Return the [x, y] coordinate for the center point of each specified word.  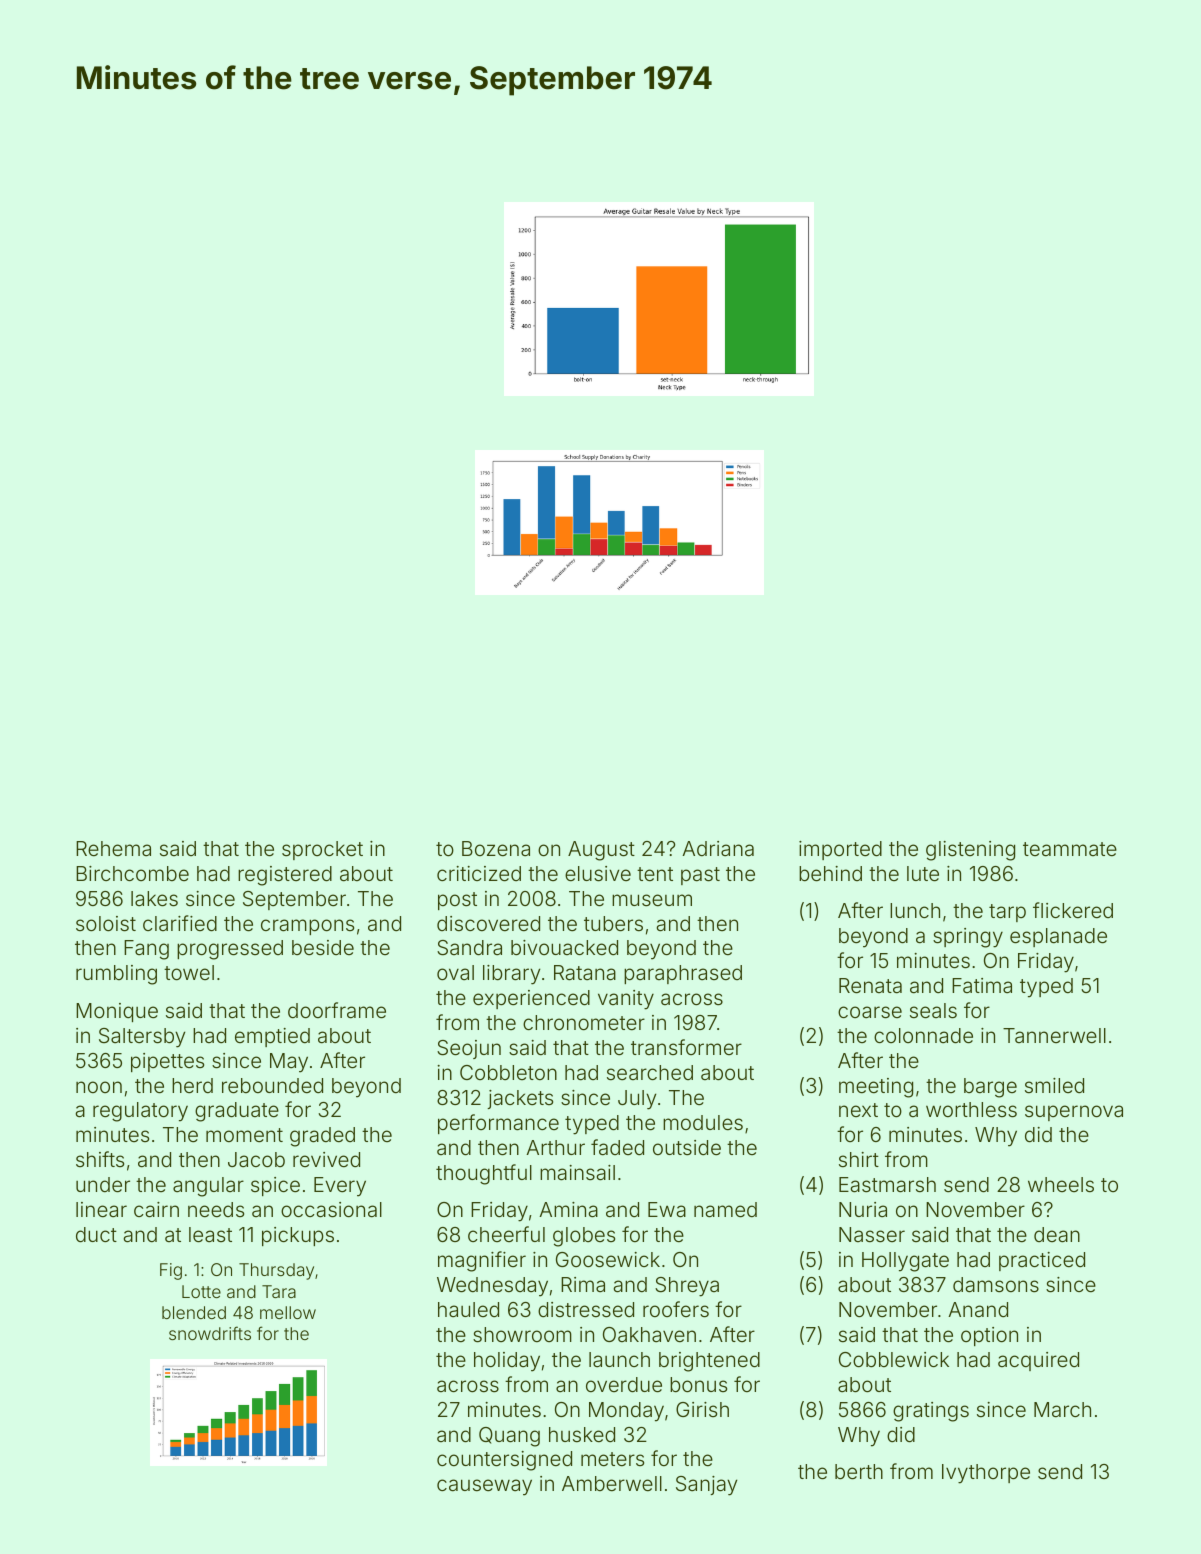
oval [455, 972]
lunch [915, 910]
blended [194, 1312]
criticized [479, 873]
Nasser [872, 1234]
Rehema [113, 848]
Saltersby [142, 1038]
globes [584, 1237]
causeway [484, 1487]
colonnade [923, 1035]
